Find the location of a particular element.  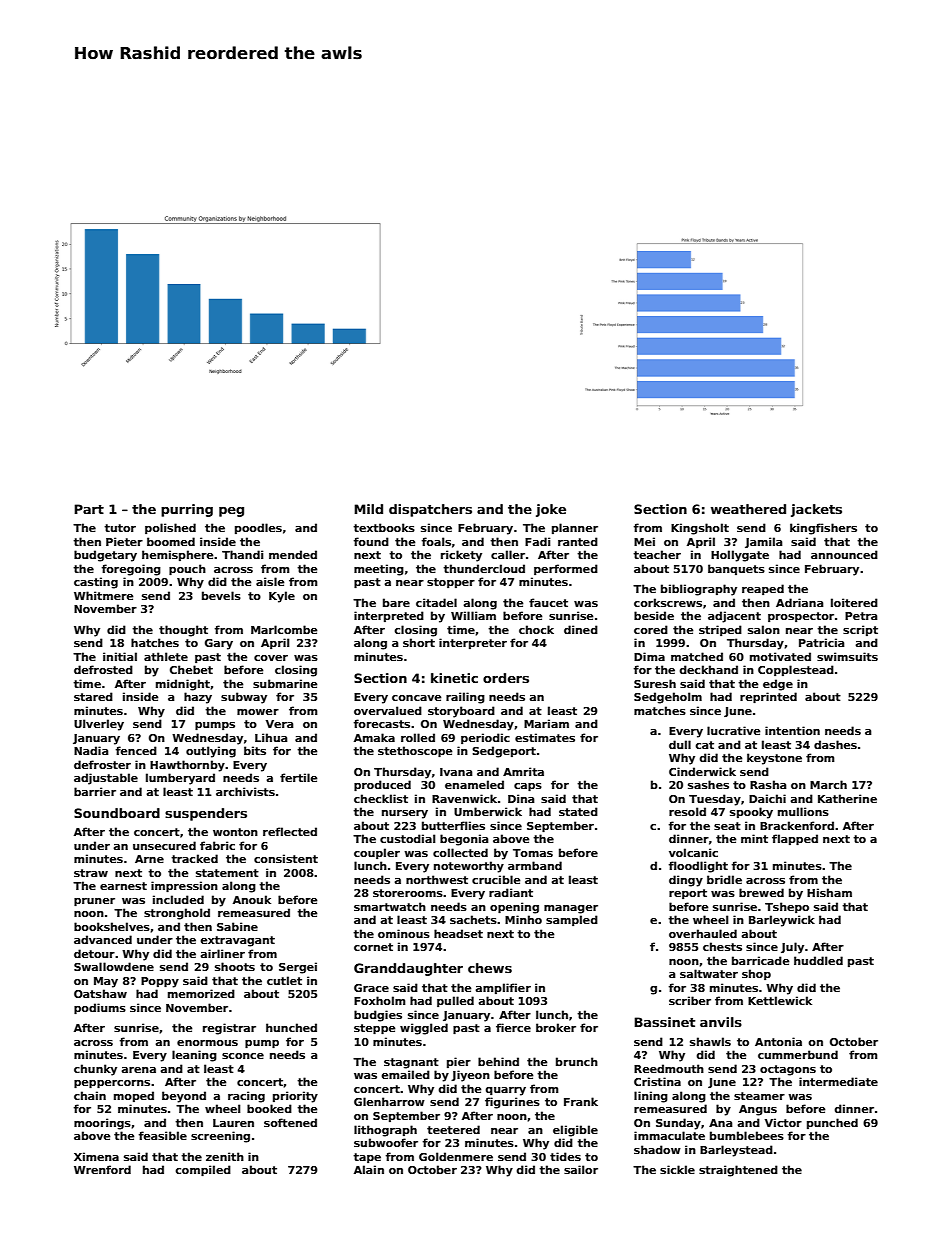

banquets is located at coordinates (736, 569).
